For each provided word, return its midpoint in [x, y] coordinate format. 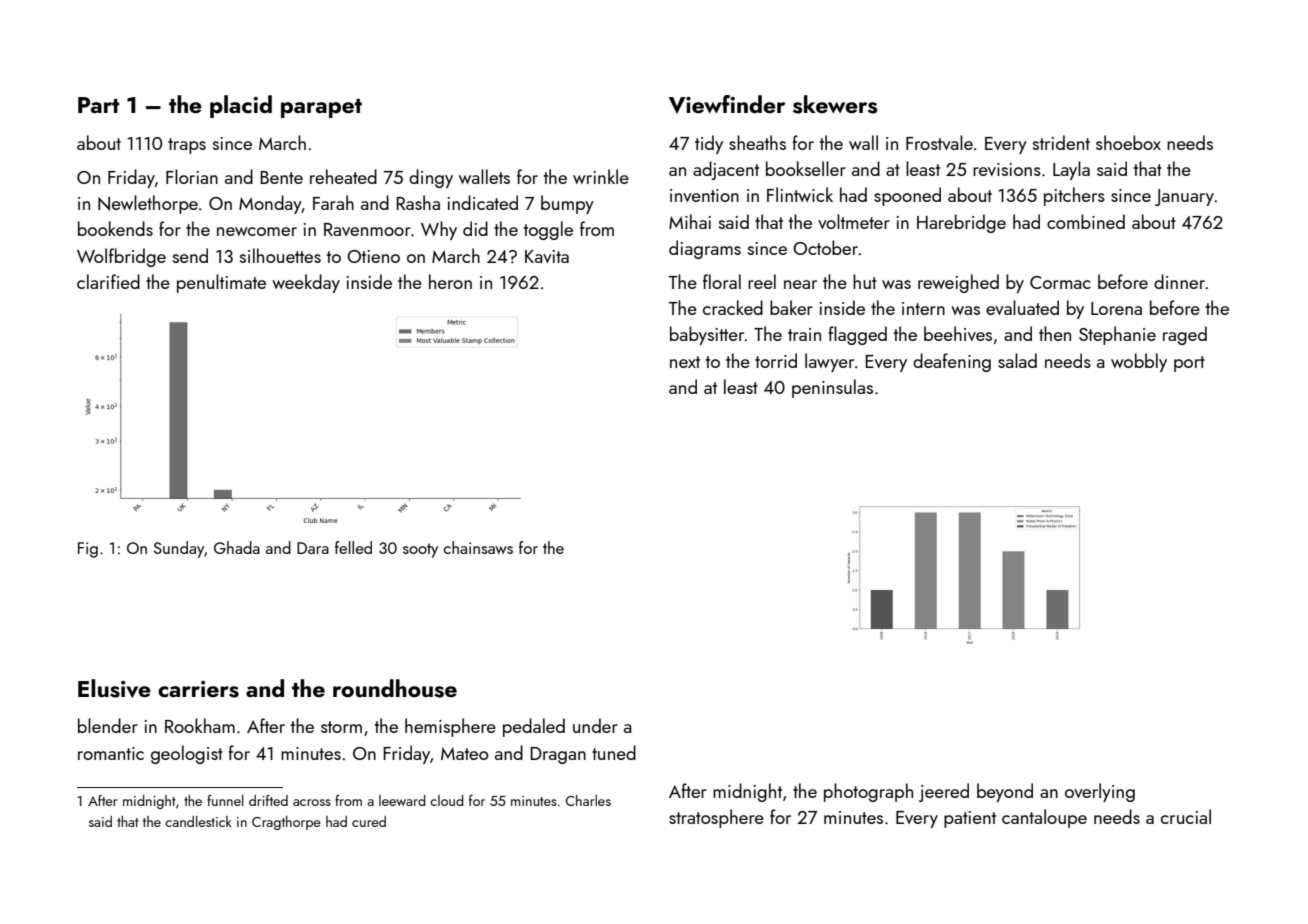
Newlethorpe [148, 204]
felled [353, 547]
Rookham [200, 725]
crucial [1186, 816]
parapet [321, 108]
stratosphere [716, 818]
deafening [952, 362]
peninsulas [832, 388]
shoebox [1128, 142]
